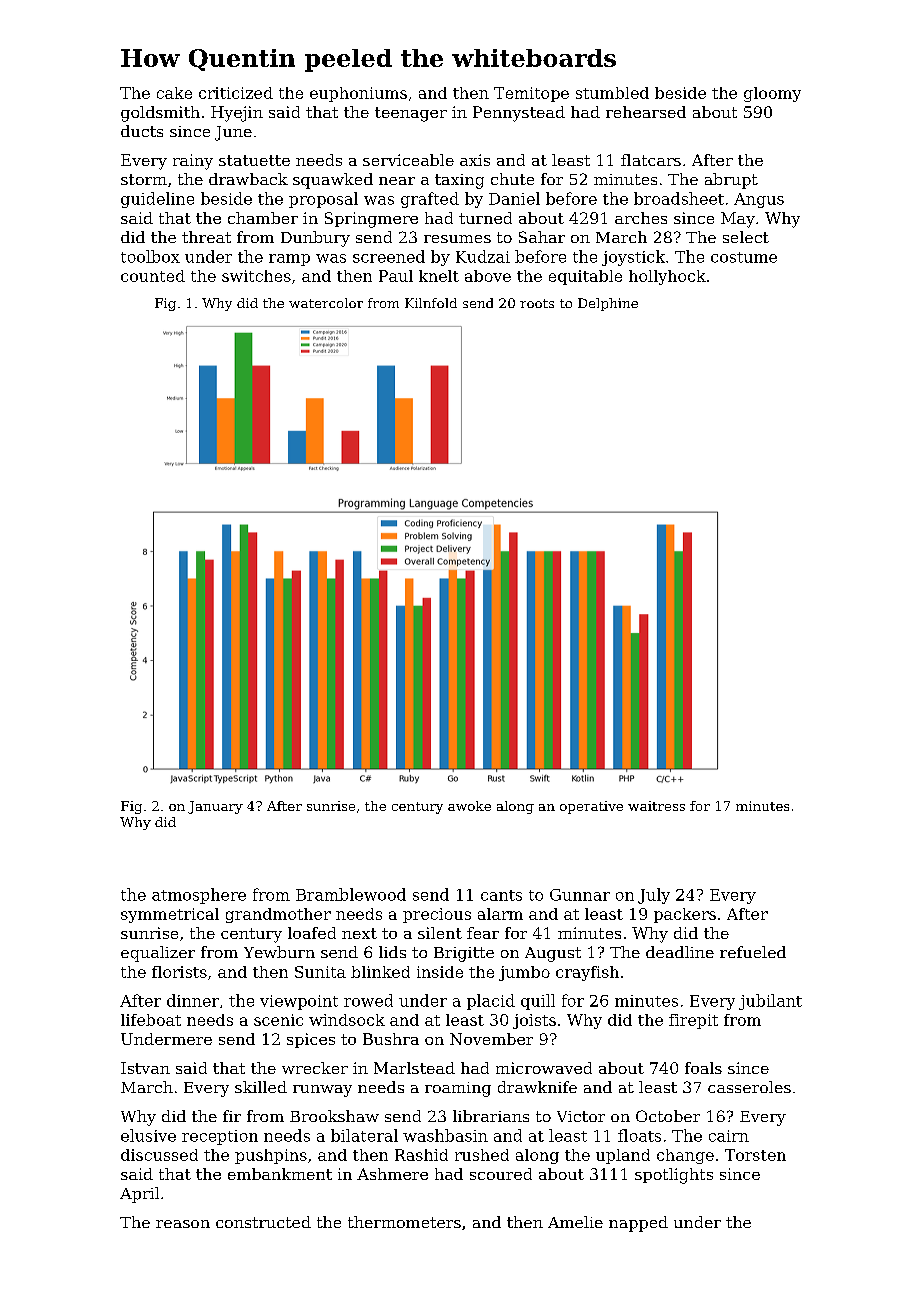  I want to click on Bramblewood, so click(351, 894).
